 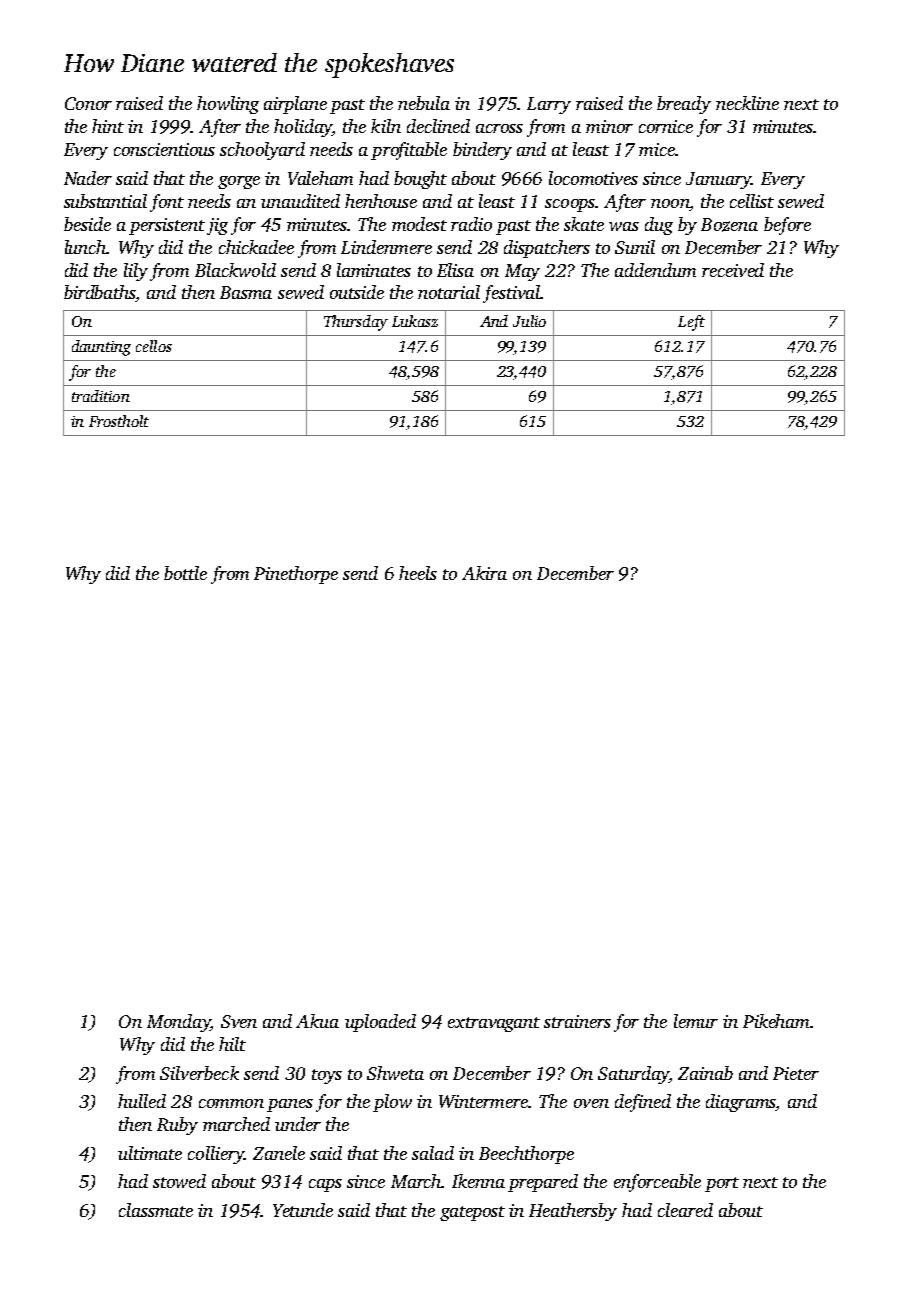 What do you see at coordinates (543, 1183) in the screenshot?
I see `prepared` at bounding box center [543, 1183].
